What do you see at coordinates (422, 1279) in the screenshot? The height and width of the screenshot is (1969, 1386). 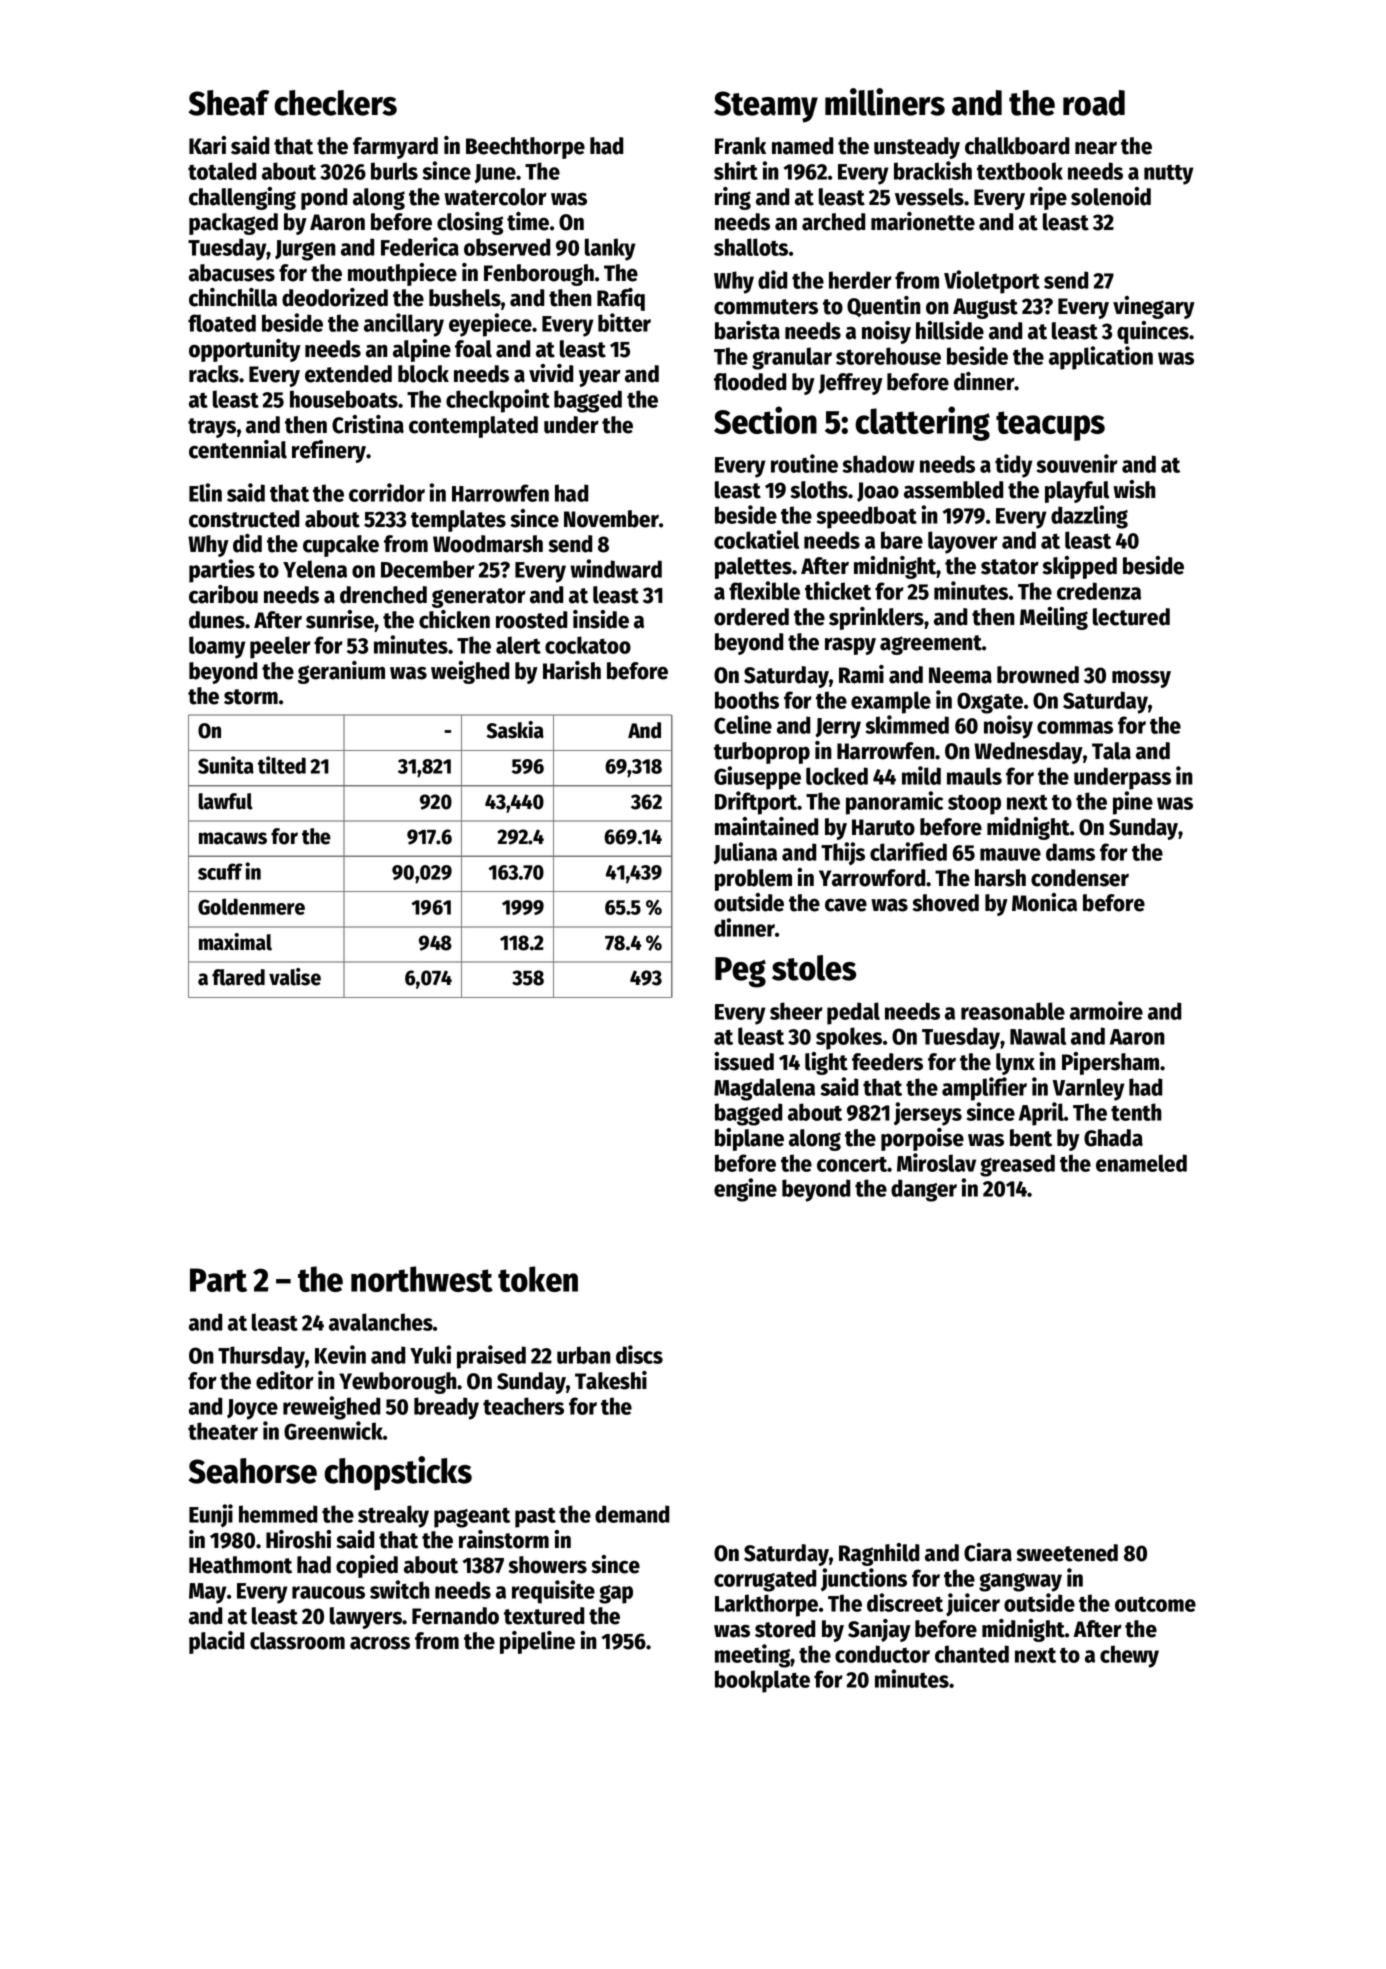 I see `northwest` at bounding box center [422, 1279].
